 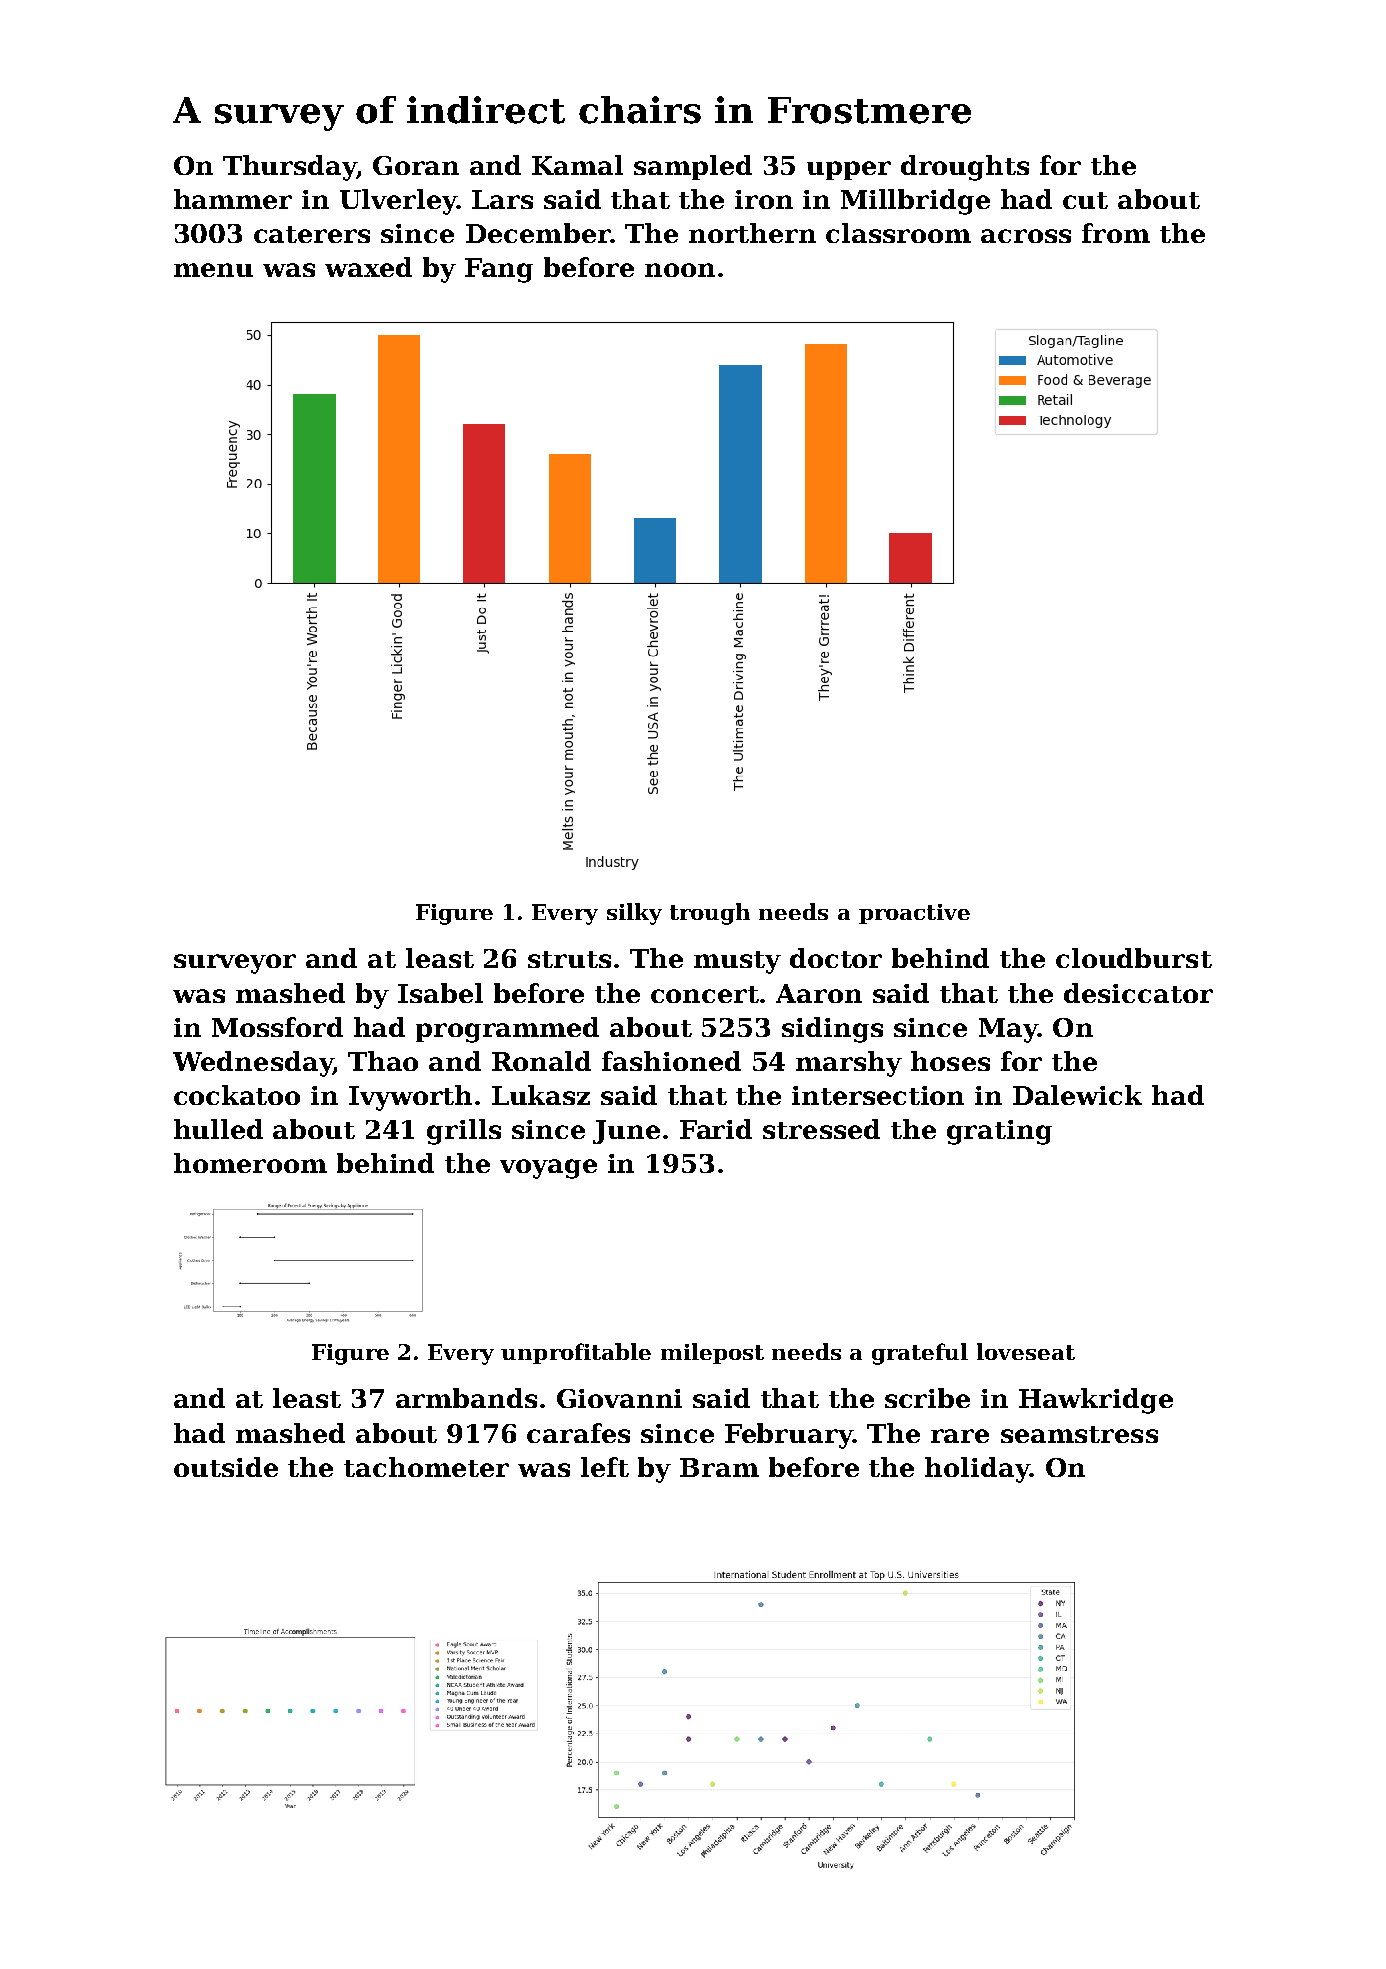 What do you see at coordinates (548, 1169) in the image?
I see `voyage` at bounding box center [548, 1169].
